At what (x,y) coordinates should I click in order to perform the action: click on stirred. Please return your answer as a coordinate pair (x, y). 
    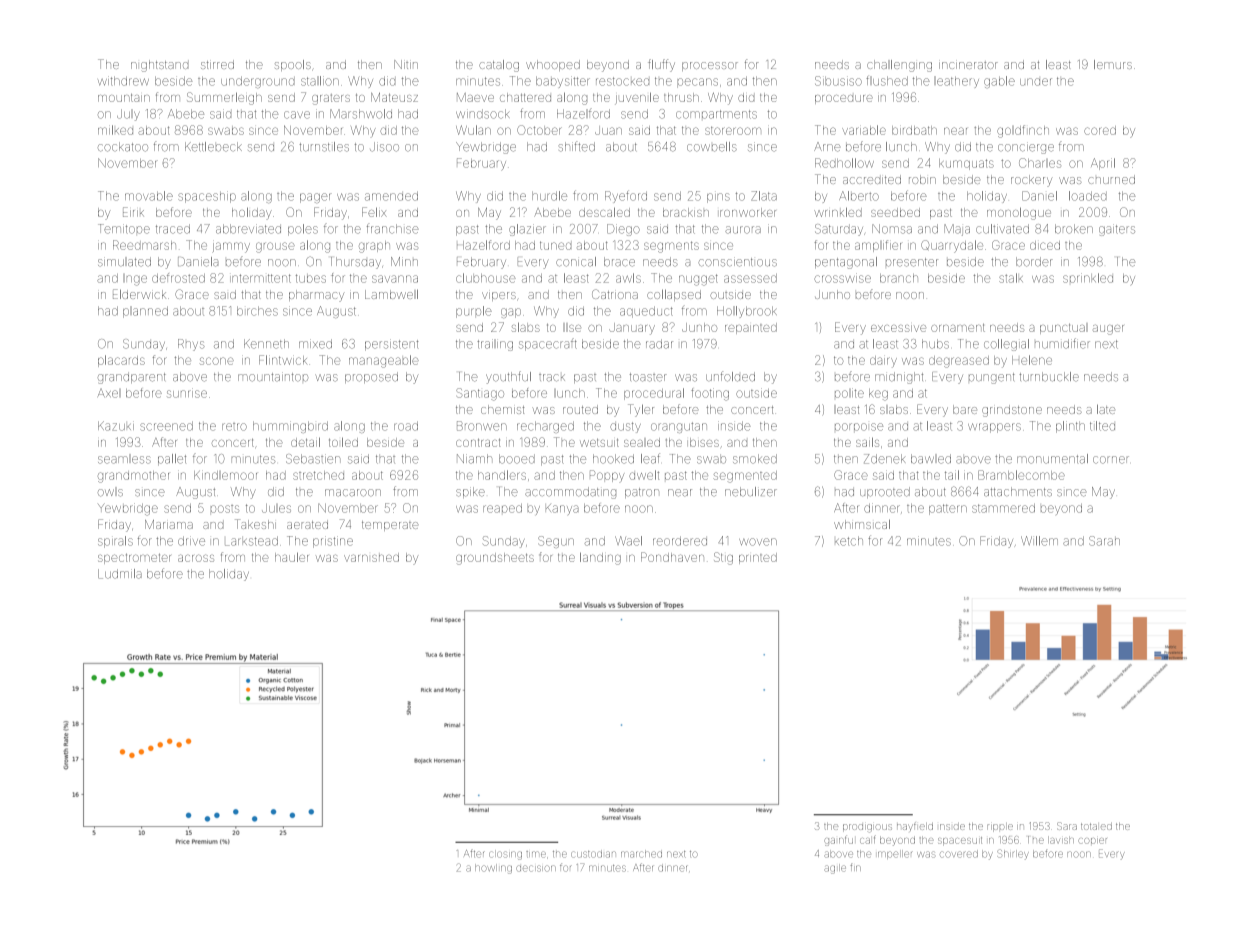
    Looking at the image, I should click on (217, 64).
